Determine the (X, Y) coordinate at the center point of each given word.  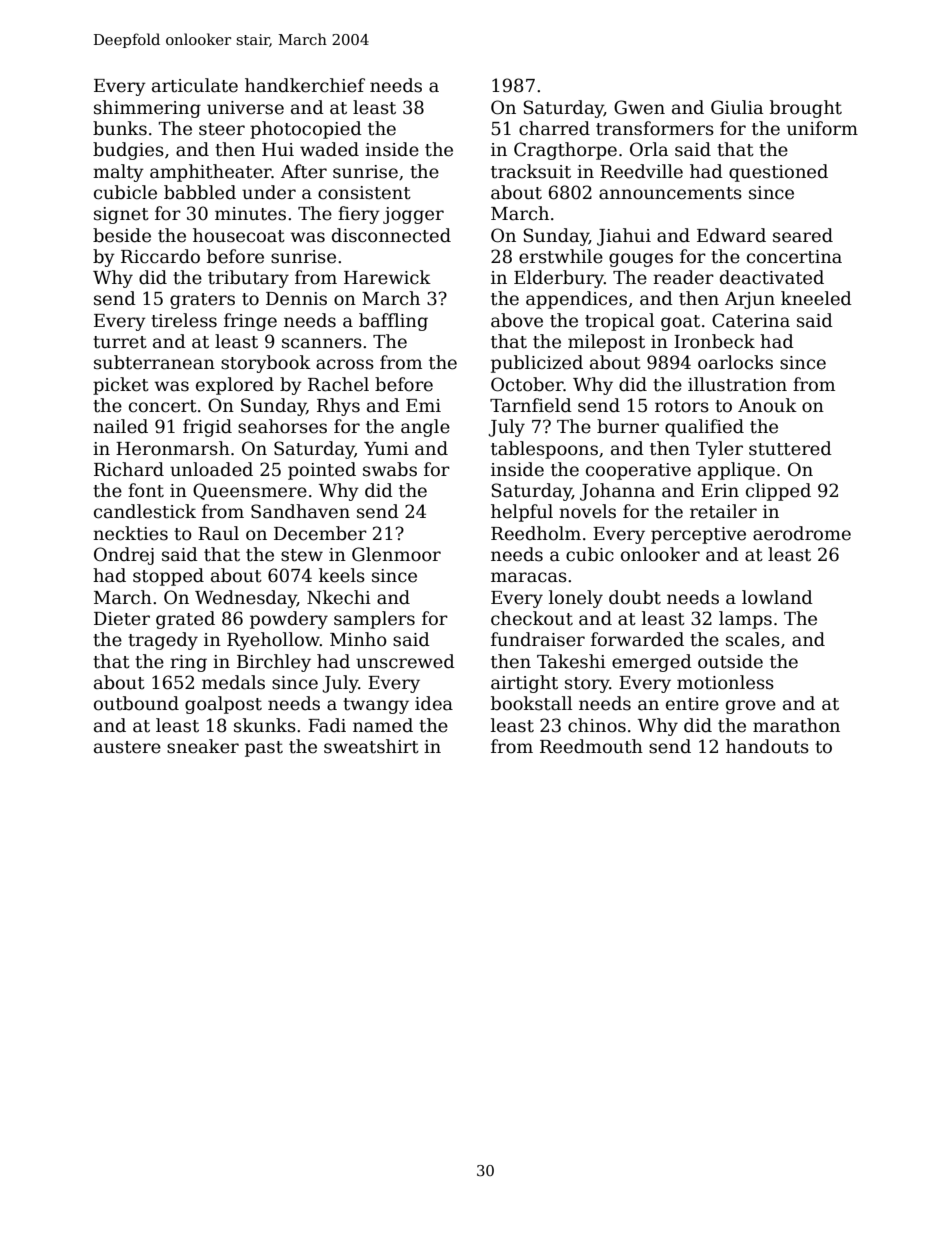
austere (127, 747)
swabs (390, 469)
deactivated (772, 277)
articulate (195, 85)
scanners (322, 343)
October (527, 384)
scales (753, 639)
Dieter (122, 619)
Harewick (387, 277)
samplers (374, 620)
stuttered (790, 448)
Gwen (639, 107)
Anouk (767, 405)
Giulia (737, 107)
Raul (218, 533)
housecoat (239, 235)
